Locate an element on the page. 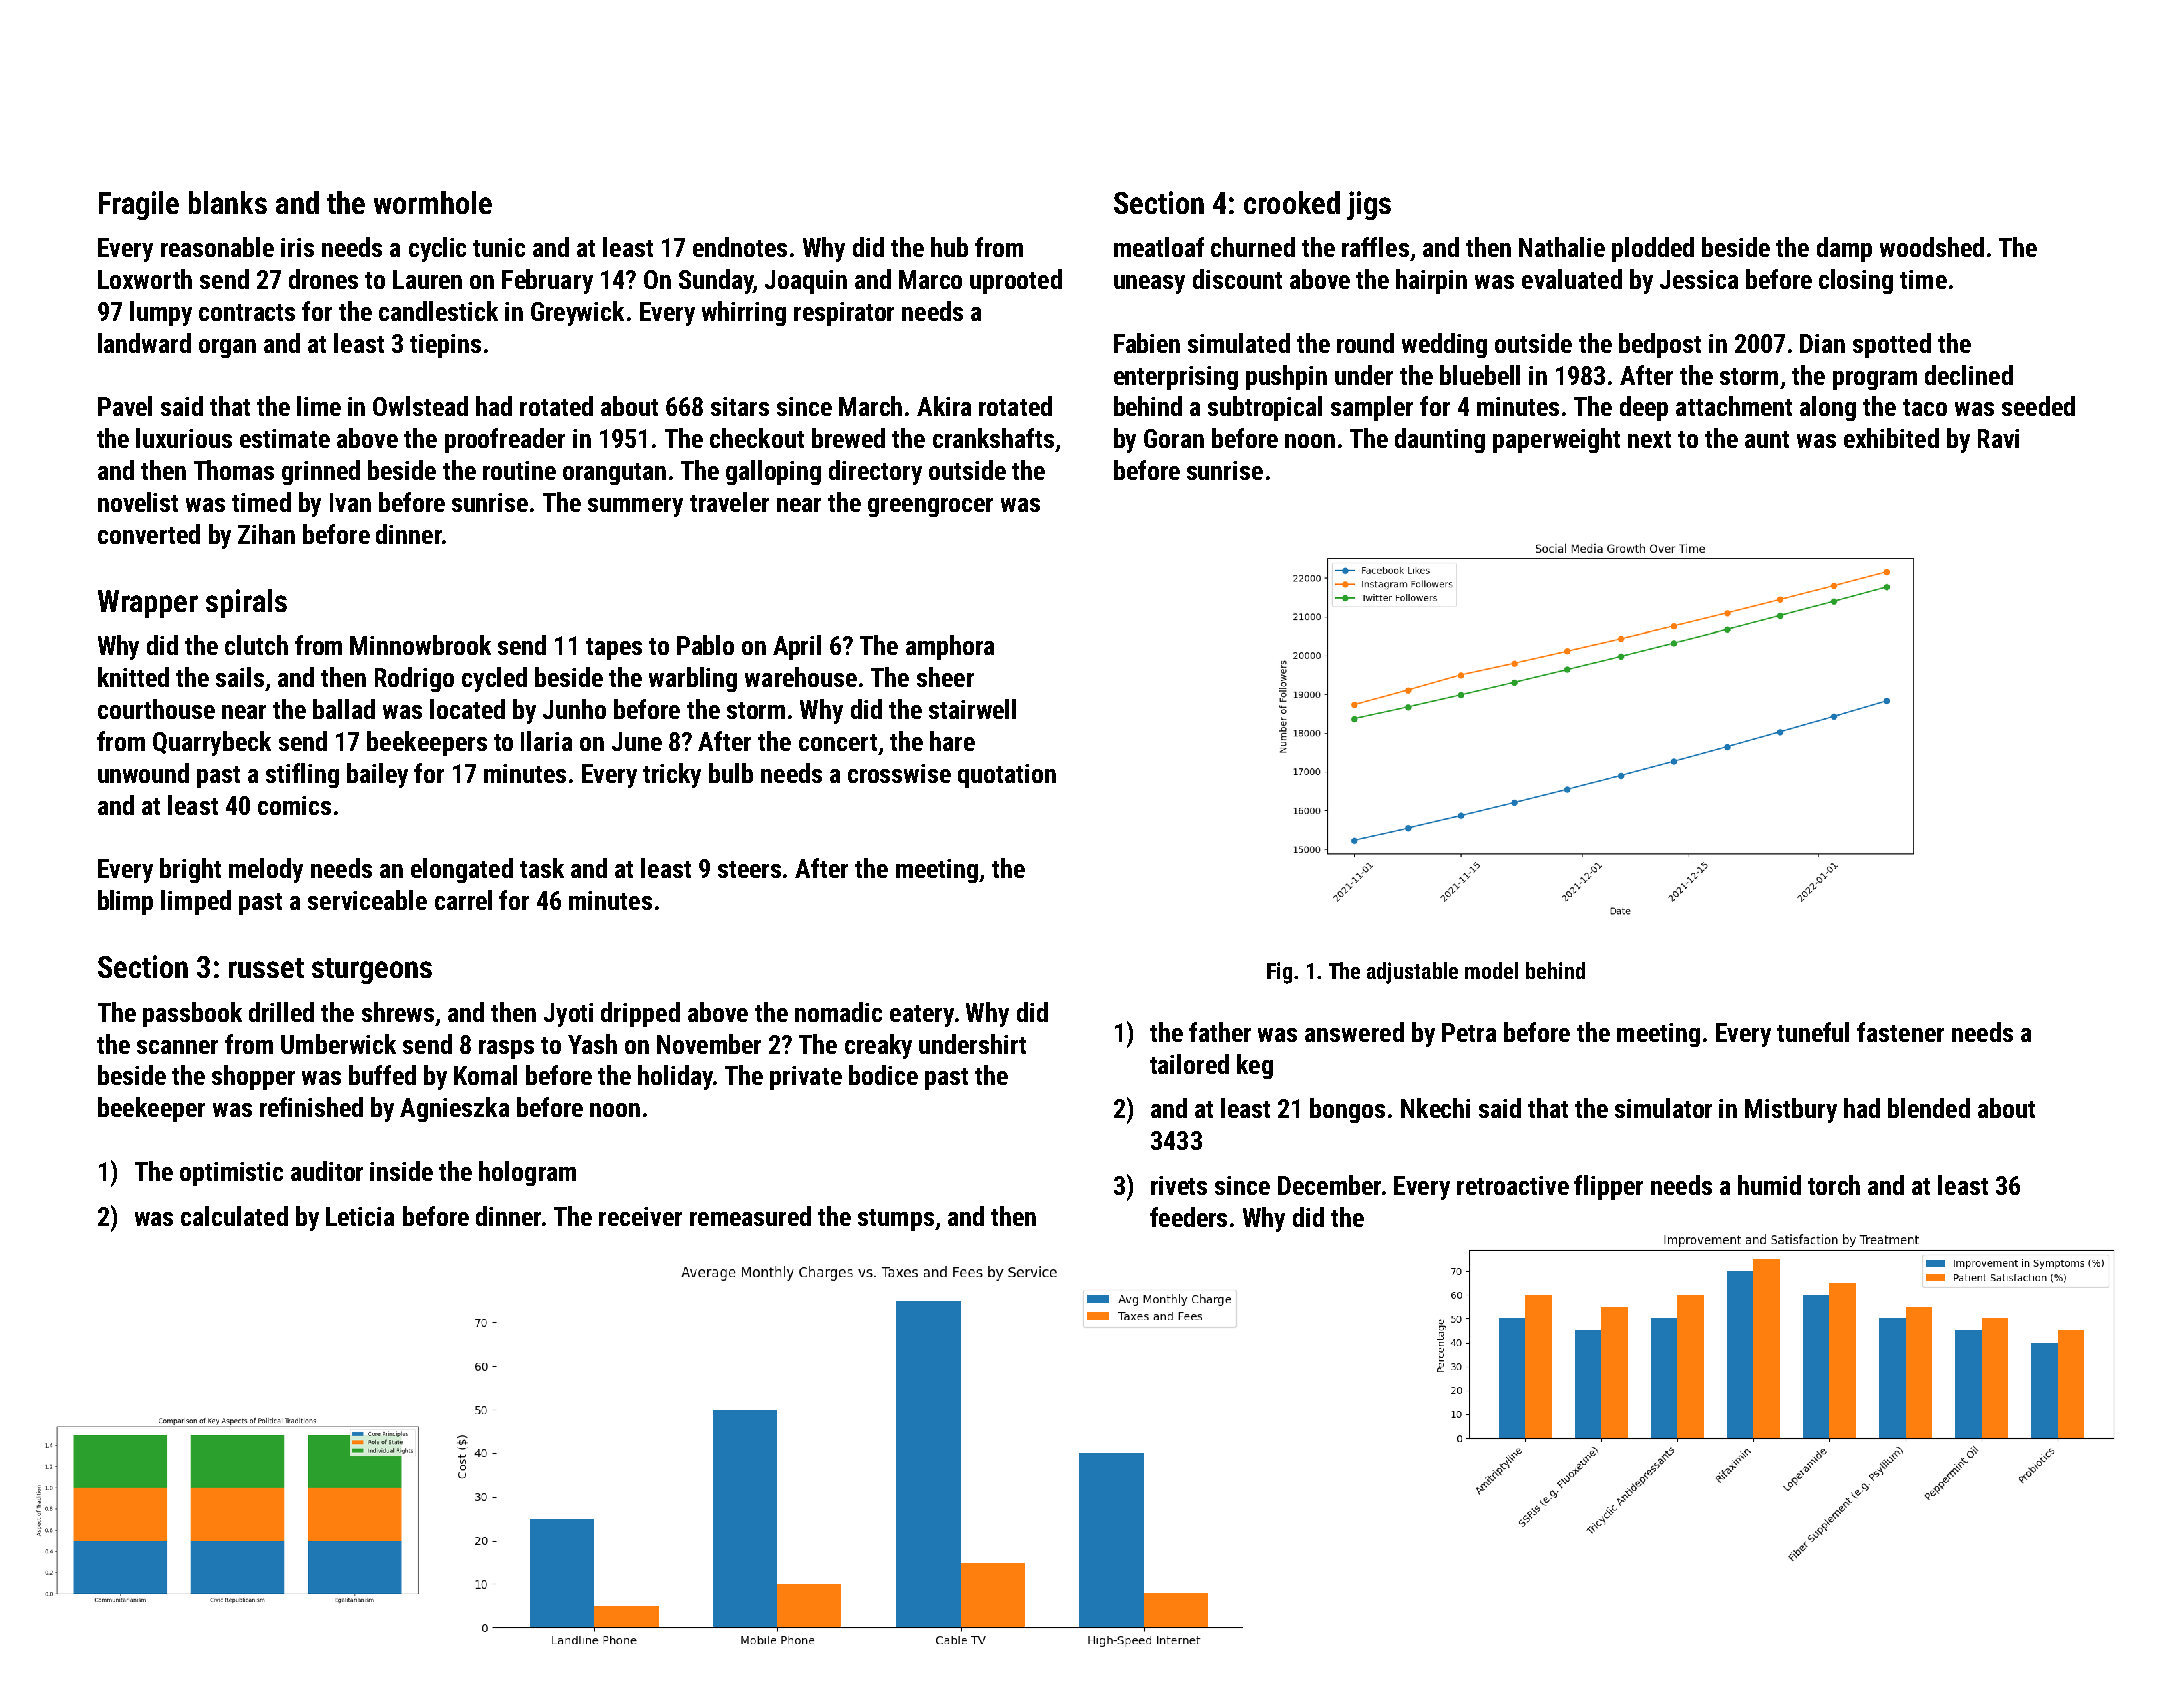 The height and width of the page is (1683, 2178). sitars is located at coordinates (740, 406).
